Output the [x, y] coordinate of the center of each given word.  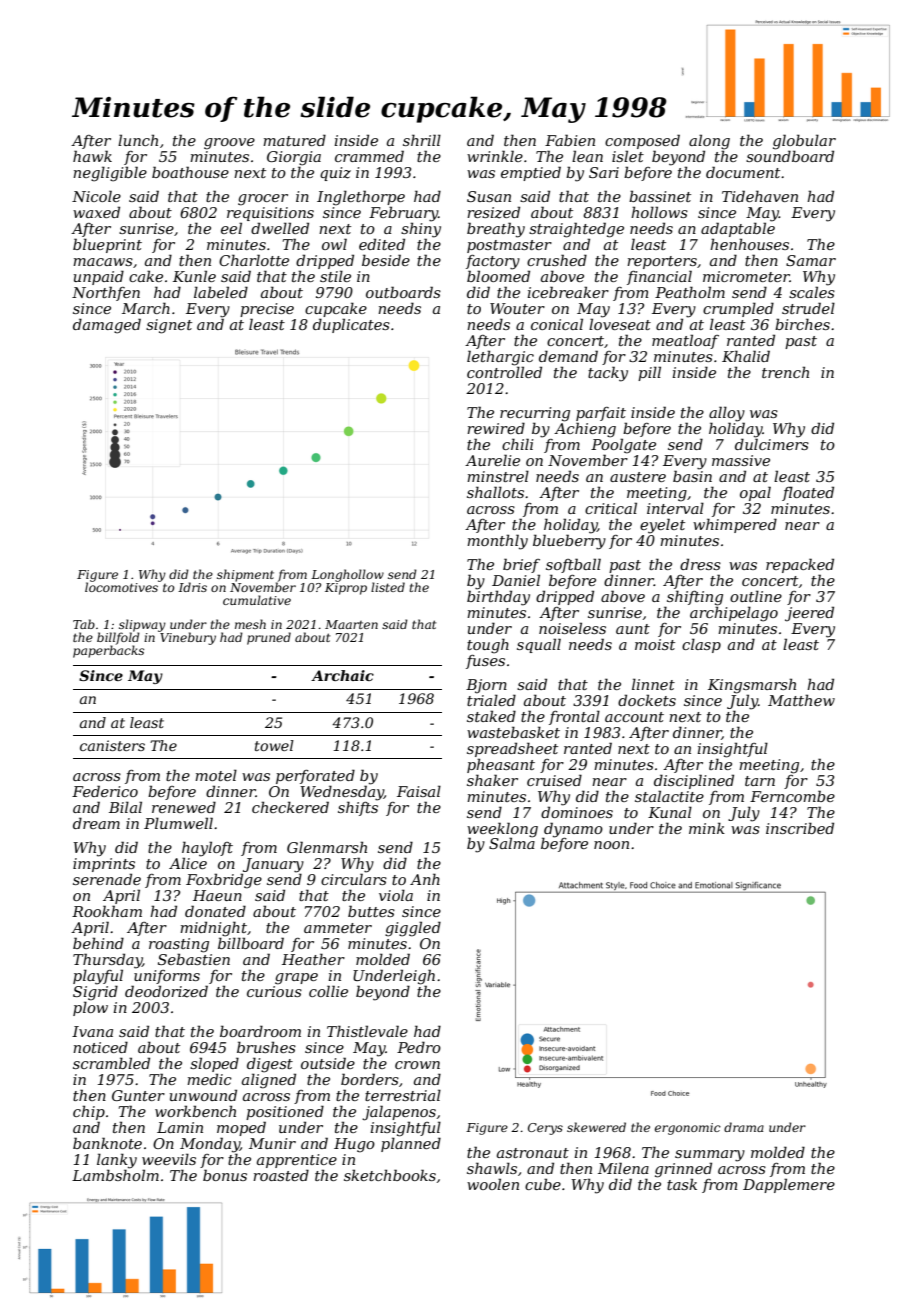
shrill [422, 140]
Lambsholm [115, 1175]
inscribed [800, 828]
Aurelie [492, 460]
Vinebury [188, 638]
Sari [604, 172]
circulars [354, 879]
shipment [245, 575]
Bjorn [486, 686]
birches [802, 324]
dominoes [577, 812]
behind [98, 943]
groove [229, 144]
